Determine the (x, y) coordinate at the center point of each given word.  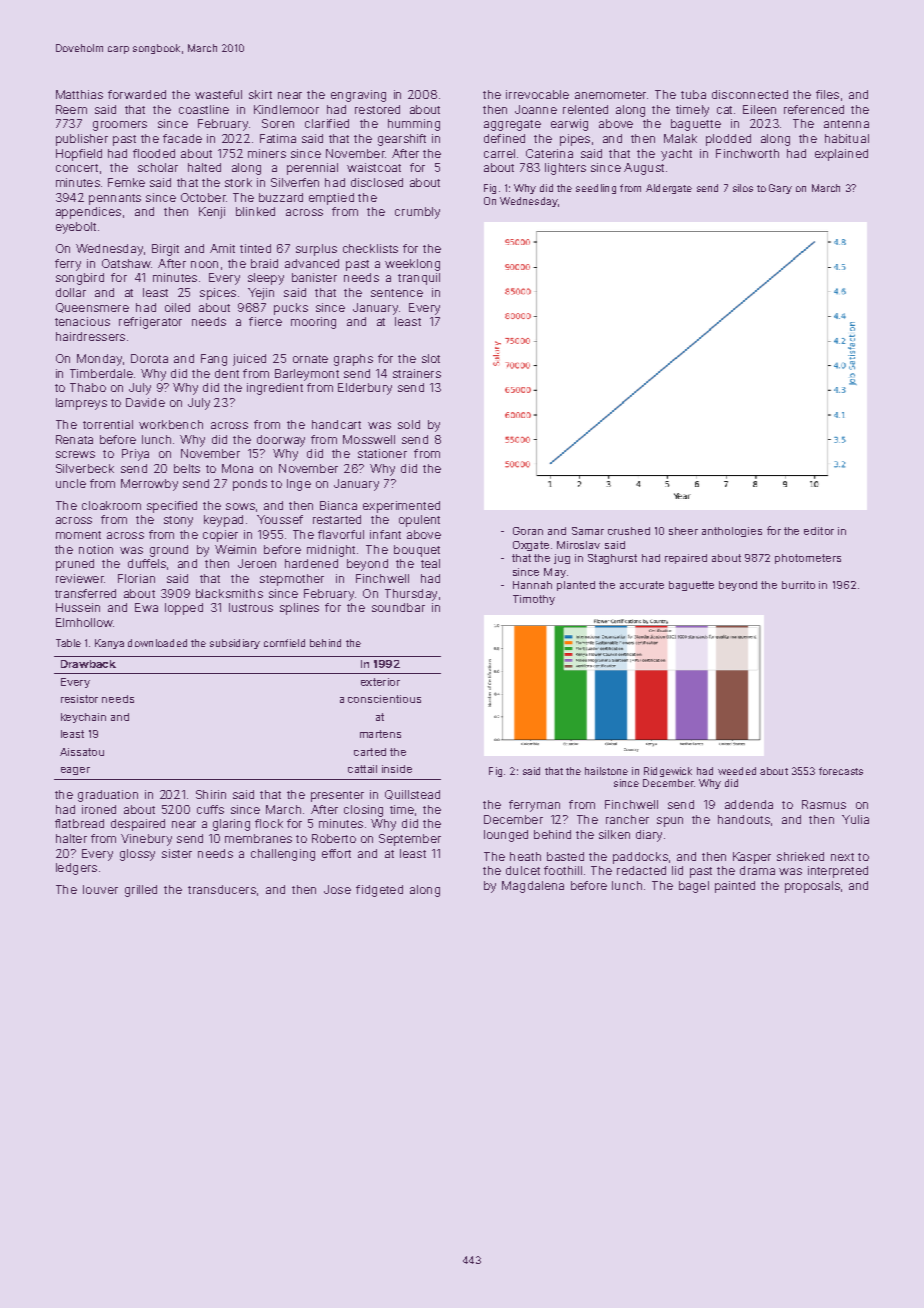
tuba (693, 94)
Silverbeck (85, 468)
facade (182, 138)
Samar (588, 531)
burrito (798, 585)
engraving (358, 96)
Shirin (211, 794)
